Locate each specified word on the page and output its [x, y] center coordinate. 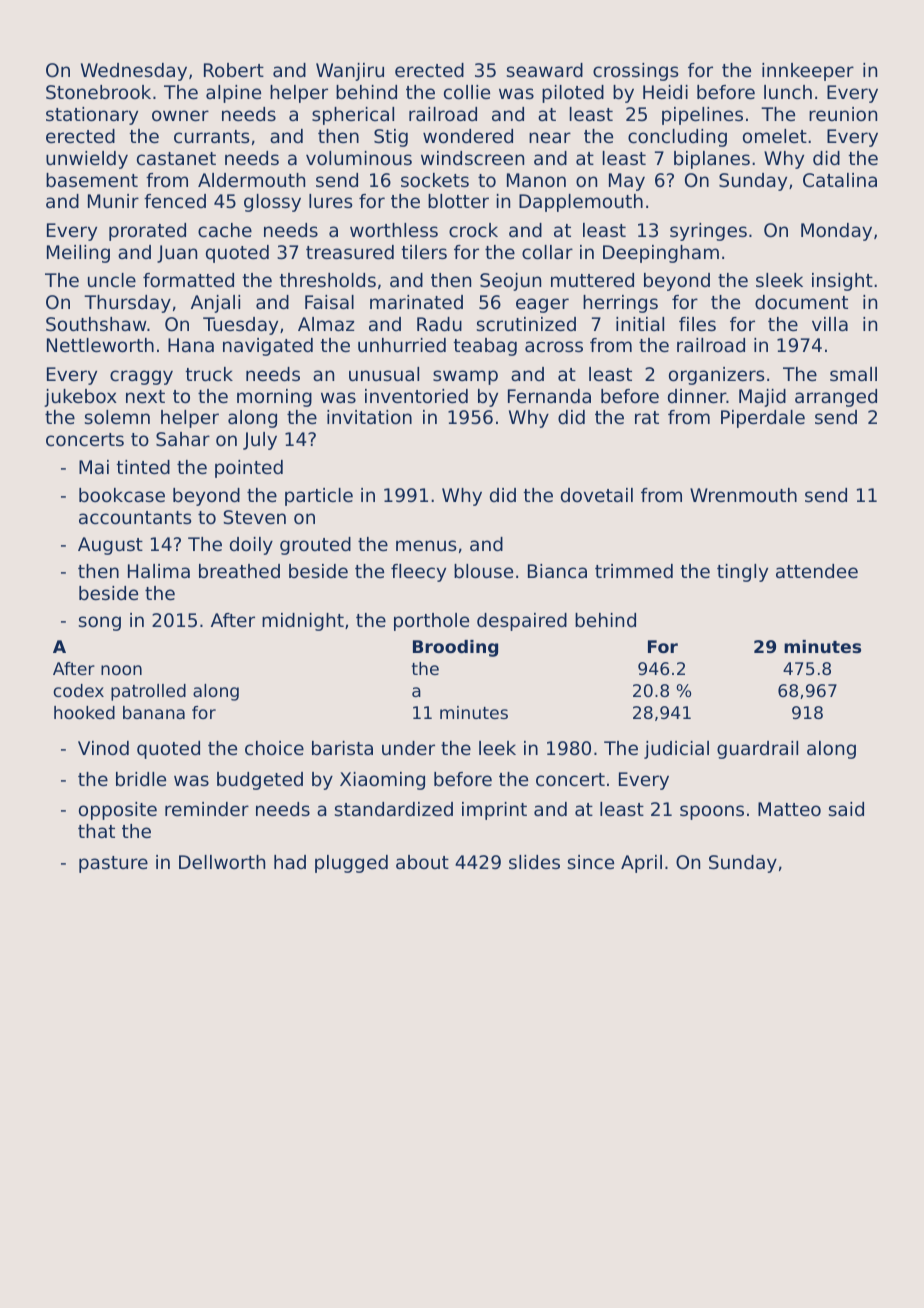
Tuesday [240, 326]
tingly [742, 573]
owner [180, 115]
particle [319, 497]
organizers [717, 376]
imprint [494, 811]
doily [251, 546]
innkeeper [808, 72]
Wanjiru [350, 72]
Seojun [510, 282]
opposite [118, 811]
